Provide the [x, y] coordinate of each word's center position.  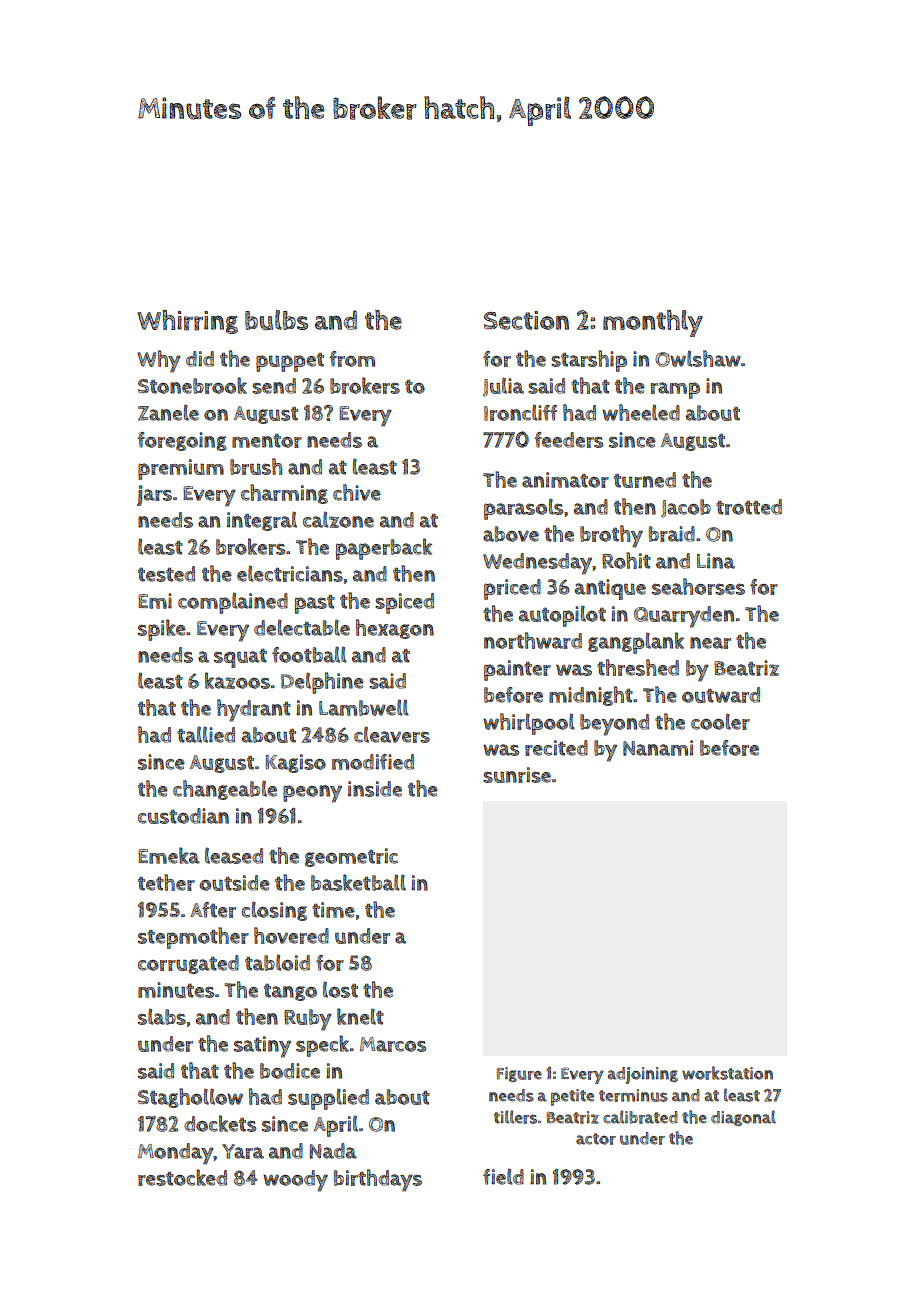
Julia [503, 387]
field [503, 1176]
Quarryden [684, 617]
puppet [290, 362]
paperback [384, 549]
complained [233, 603]
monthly [653, 323]
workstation [727, 1073]
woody [295, 1181]
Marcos [393, 1044]
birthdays [378, 1180]
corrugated [188, 964]
